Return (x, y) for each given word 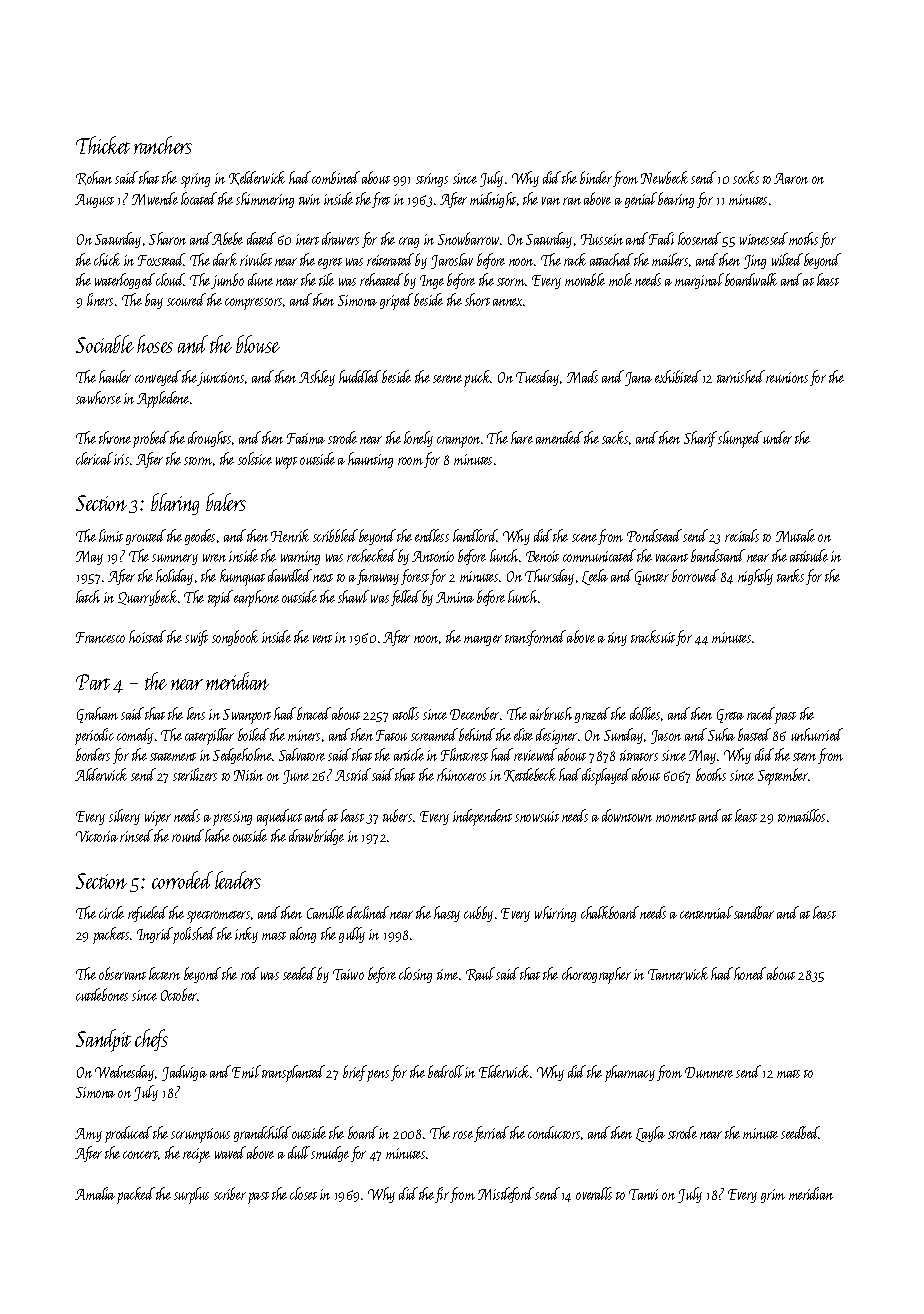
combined (336, 177)
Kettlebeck (530, 775)
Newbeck (664, 177)
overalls (594, 1193)
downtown (627, 815)
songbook (235, 638)
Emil (246, 1071)
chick (107, 259)
